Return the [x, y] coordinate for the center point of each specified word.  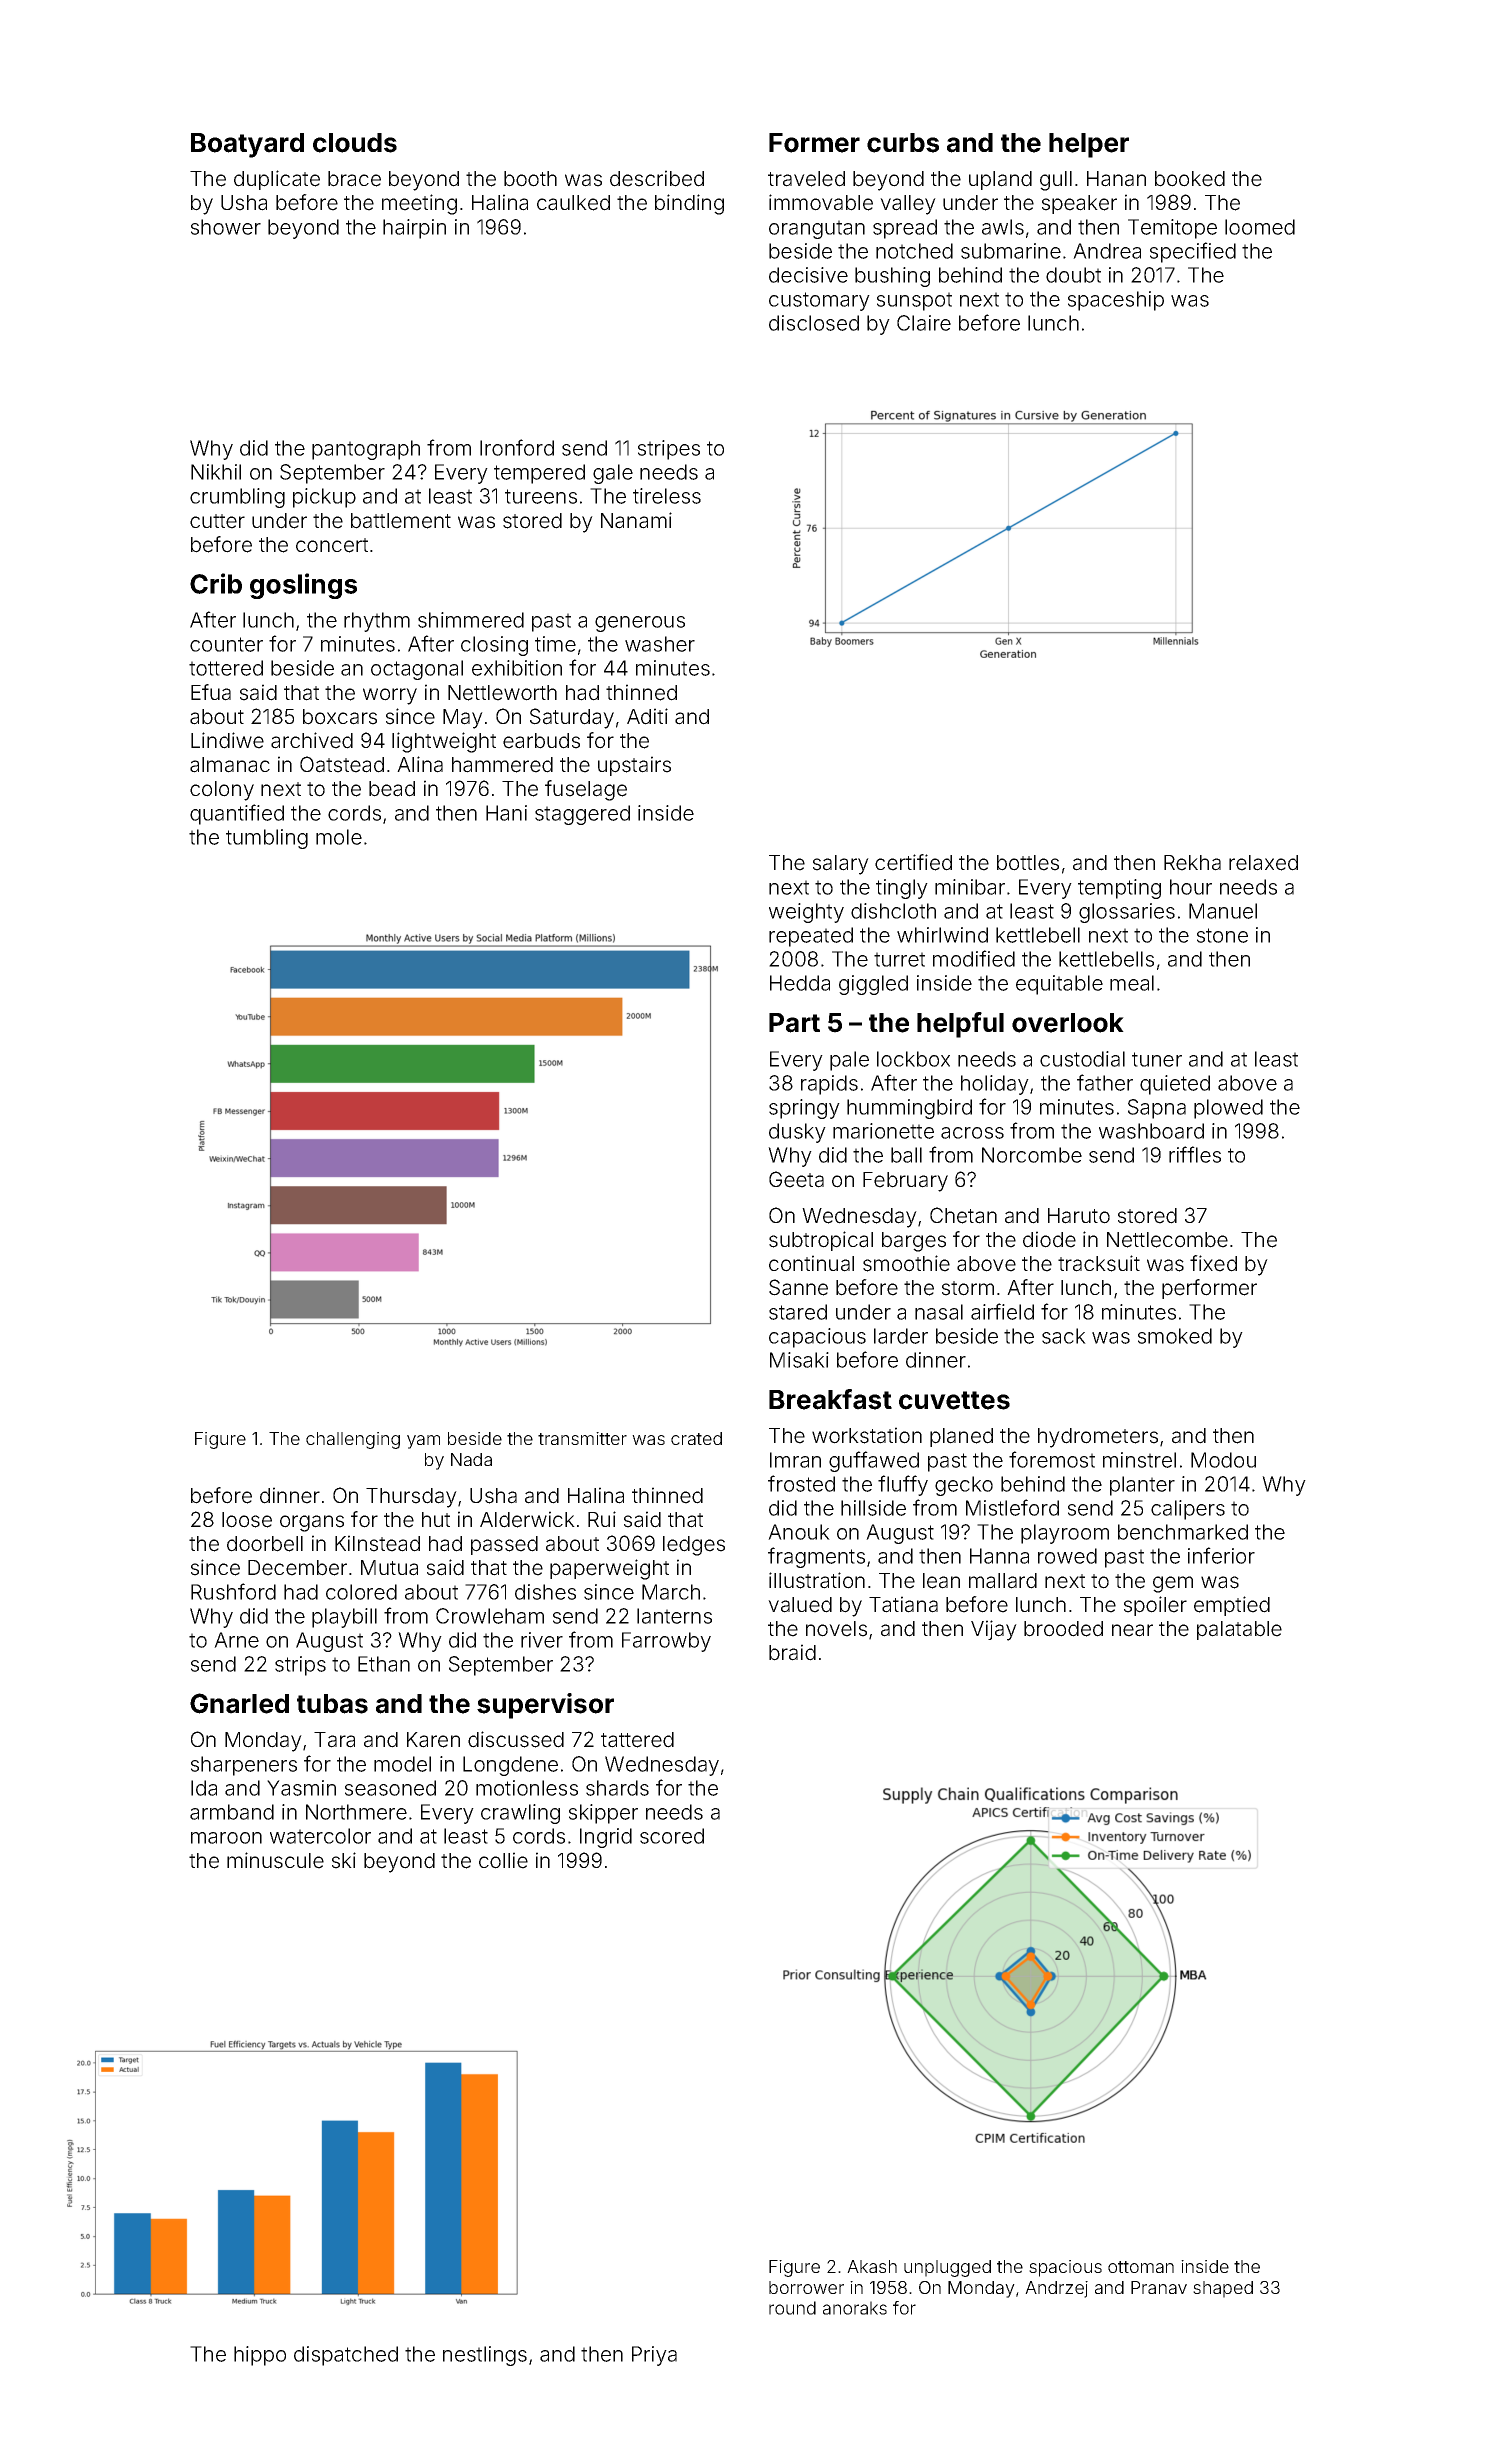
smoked [1175, 1336]
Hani [506, 813]
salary [841, 865]
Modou [1223, 1460]
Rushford [233, 1591]
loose [247, 1520]
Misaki [799, 1360]
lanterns [674, 1616]
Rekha [1192, 863]
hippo [260, 2356]
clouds [355, 143]
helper [1089, 145]
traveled [806, 179]
